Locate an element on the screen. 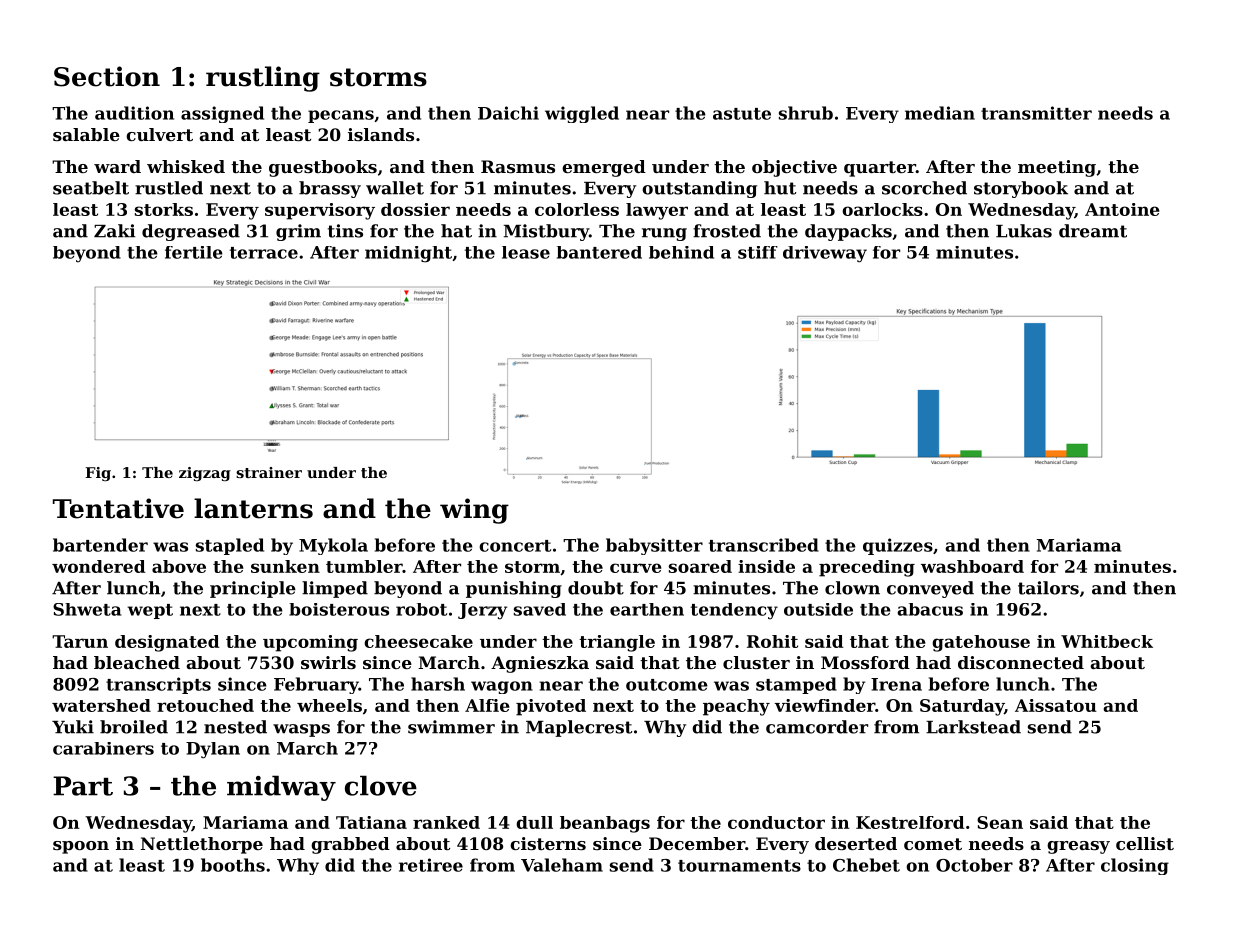 The width and height of the screenshot is (1233, 952). zigzag is located at coordinates (205, 474).
